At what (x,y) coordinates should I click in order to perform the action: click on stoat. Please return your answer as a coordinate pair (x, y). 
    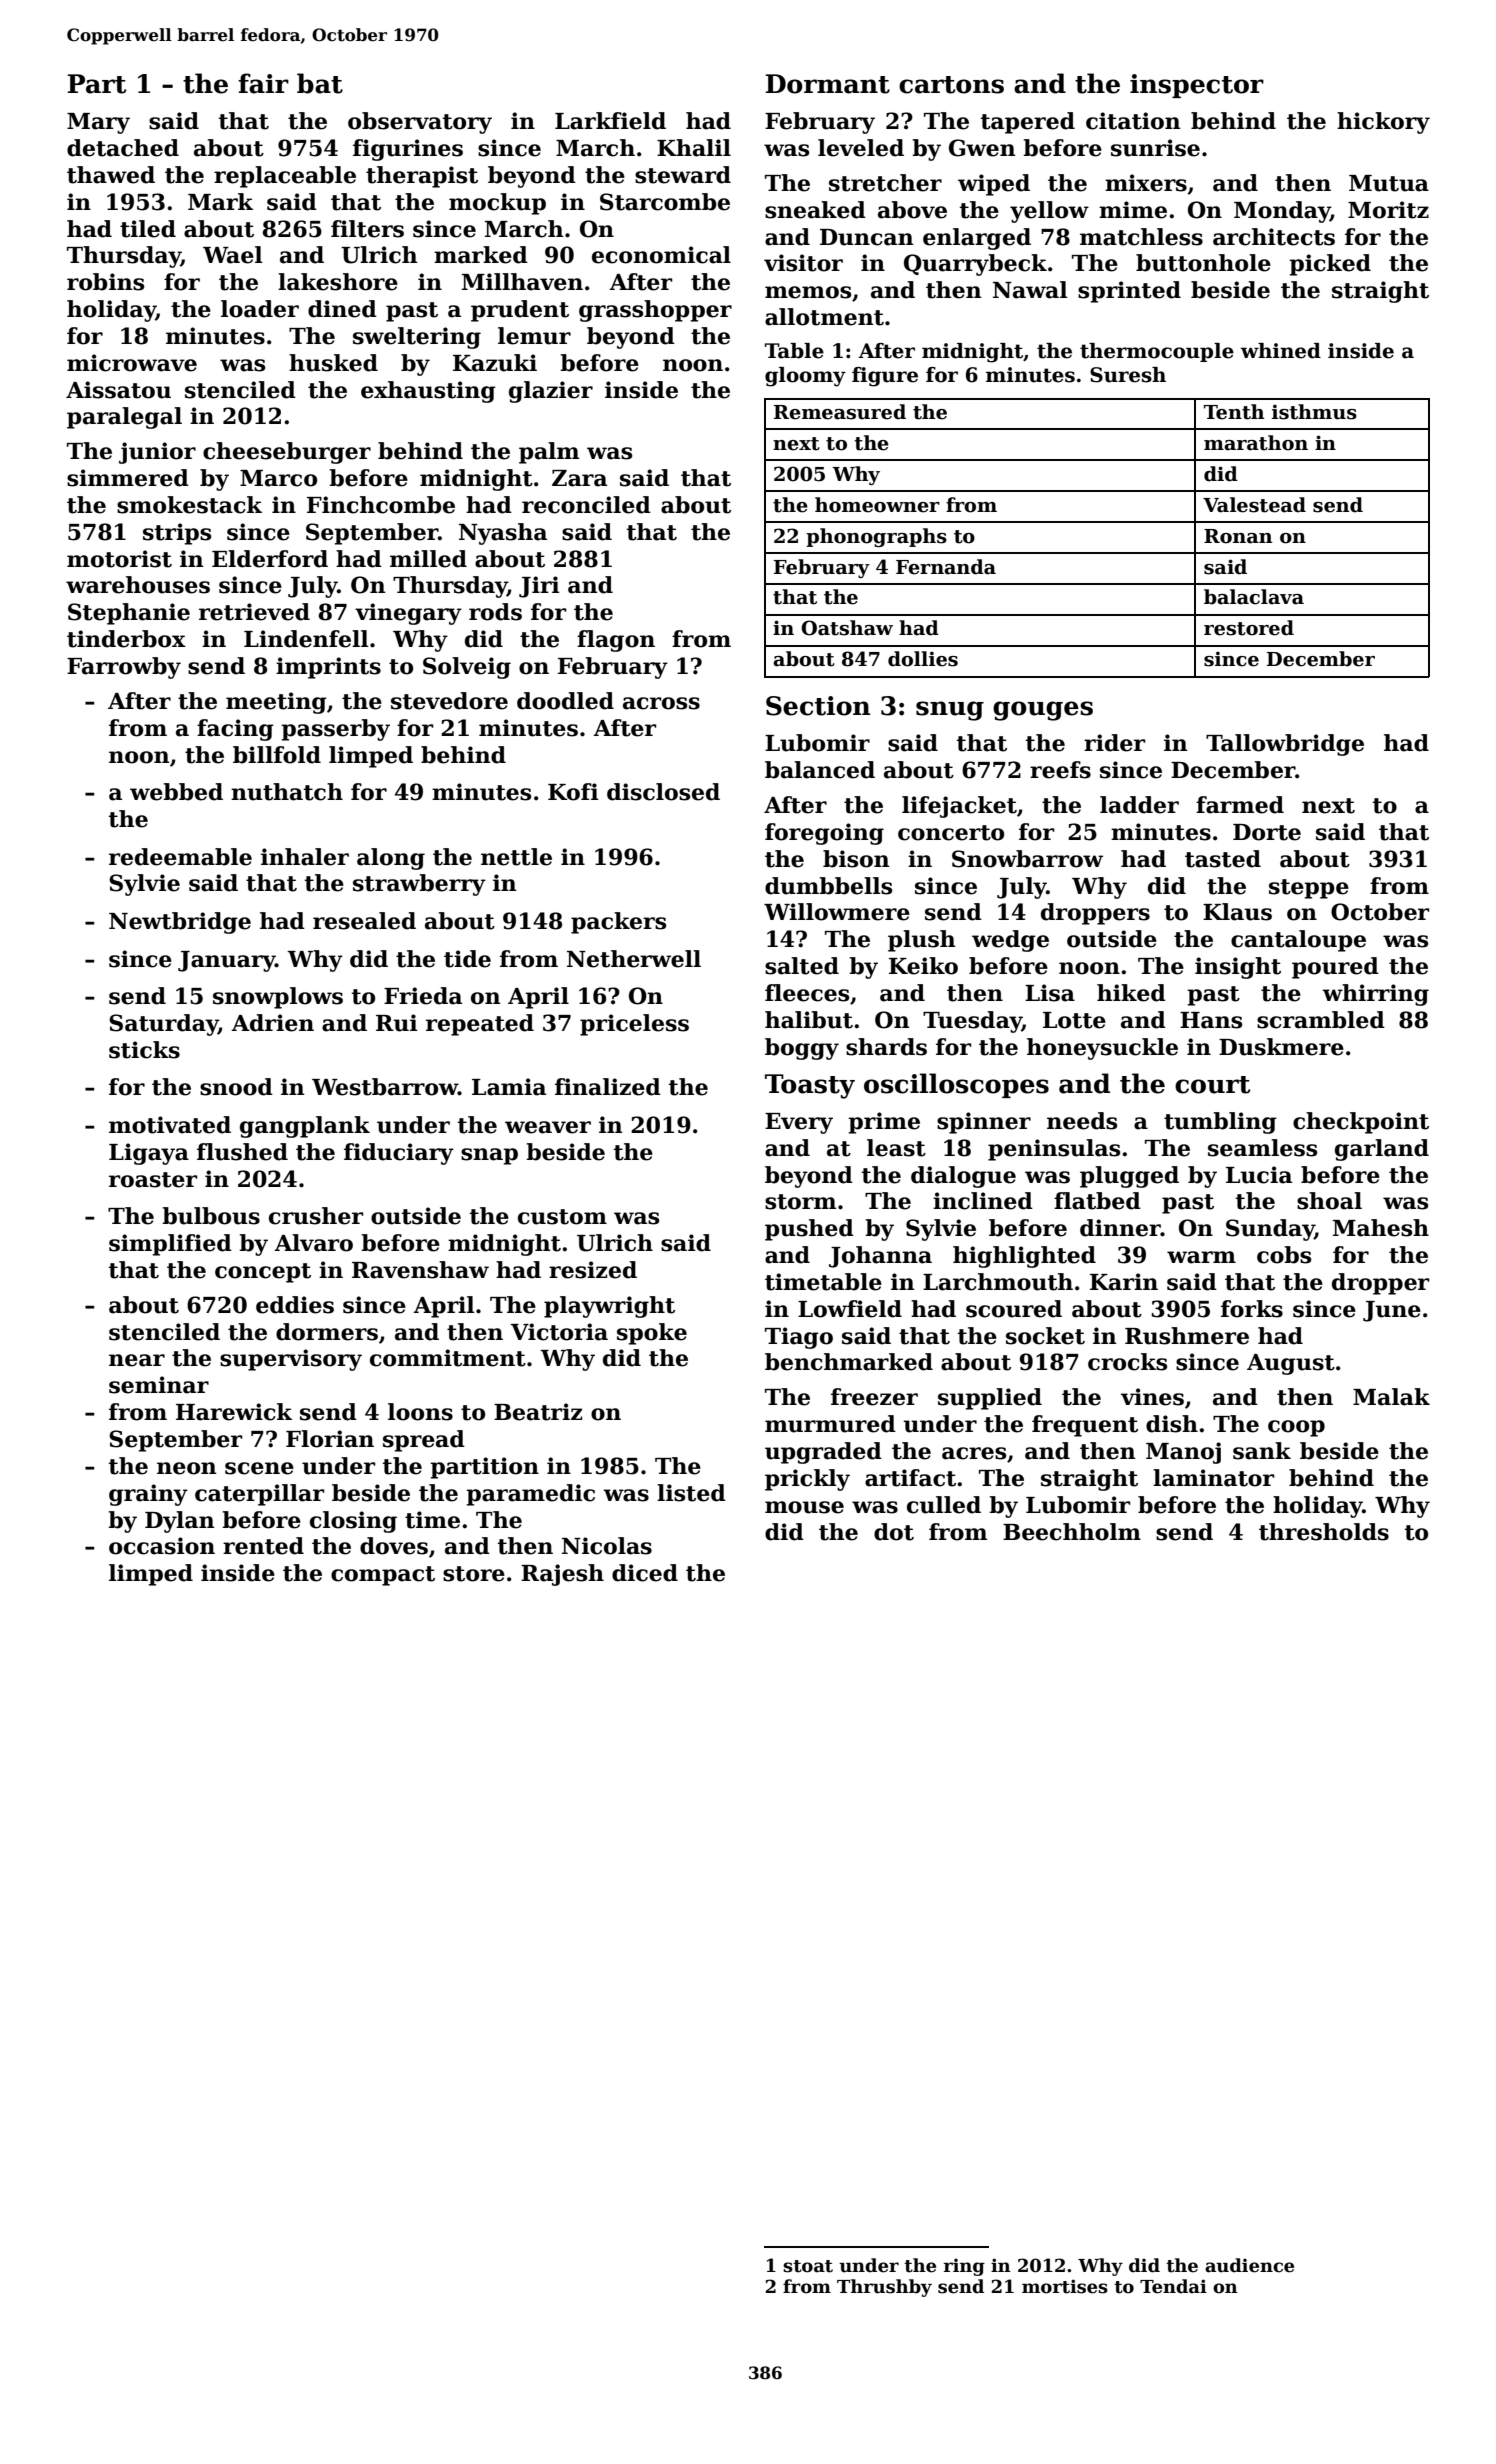
    Looking at the image, I should click on (808, 2266).
